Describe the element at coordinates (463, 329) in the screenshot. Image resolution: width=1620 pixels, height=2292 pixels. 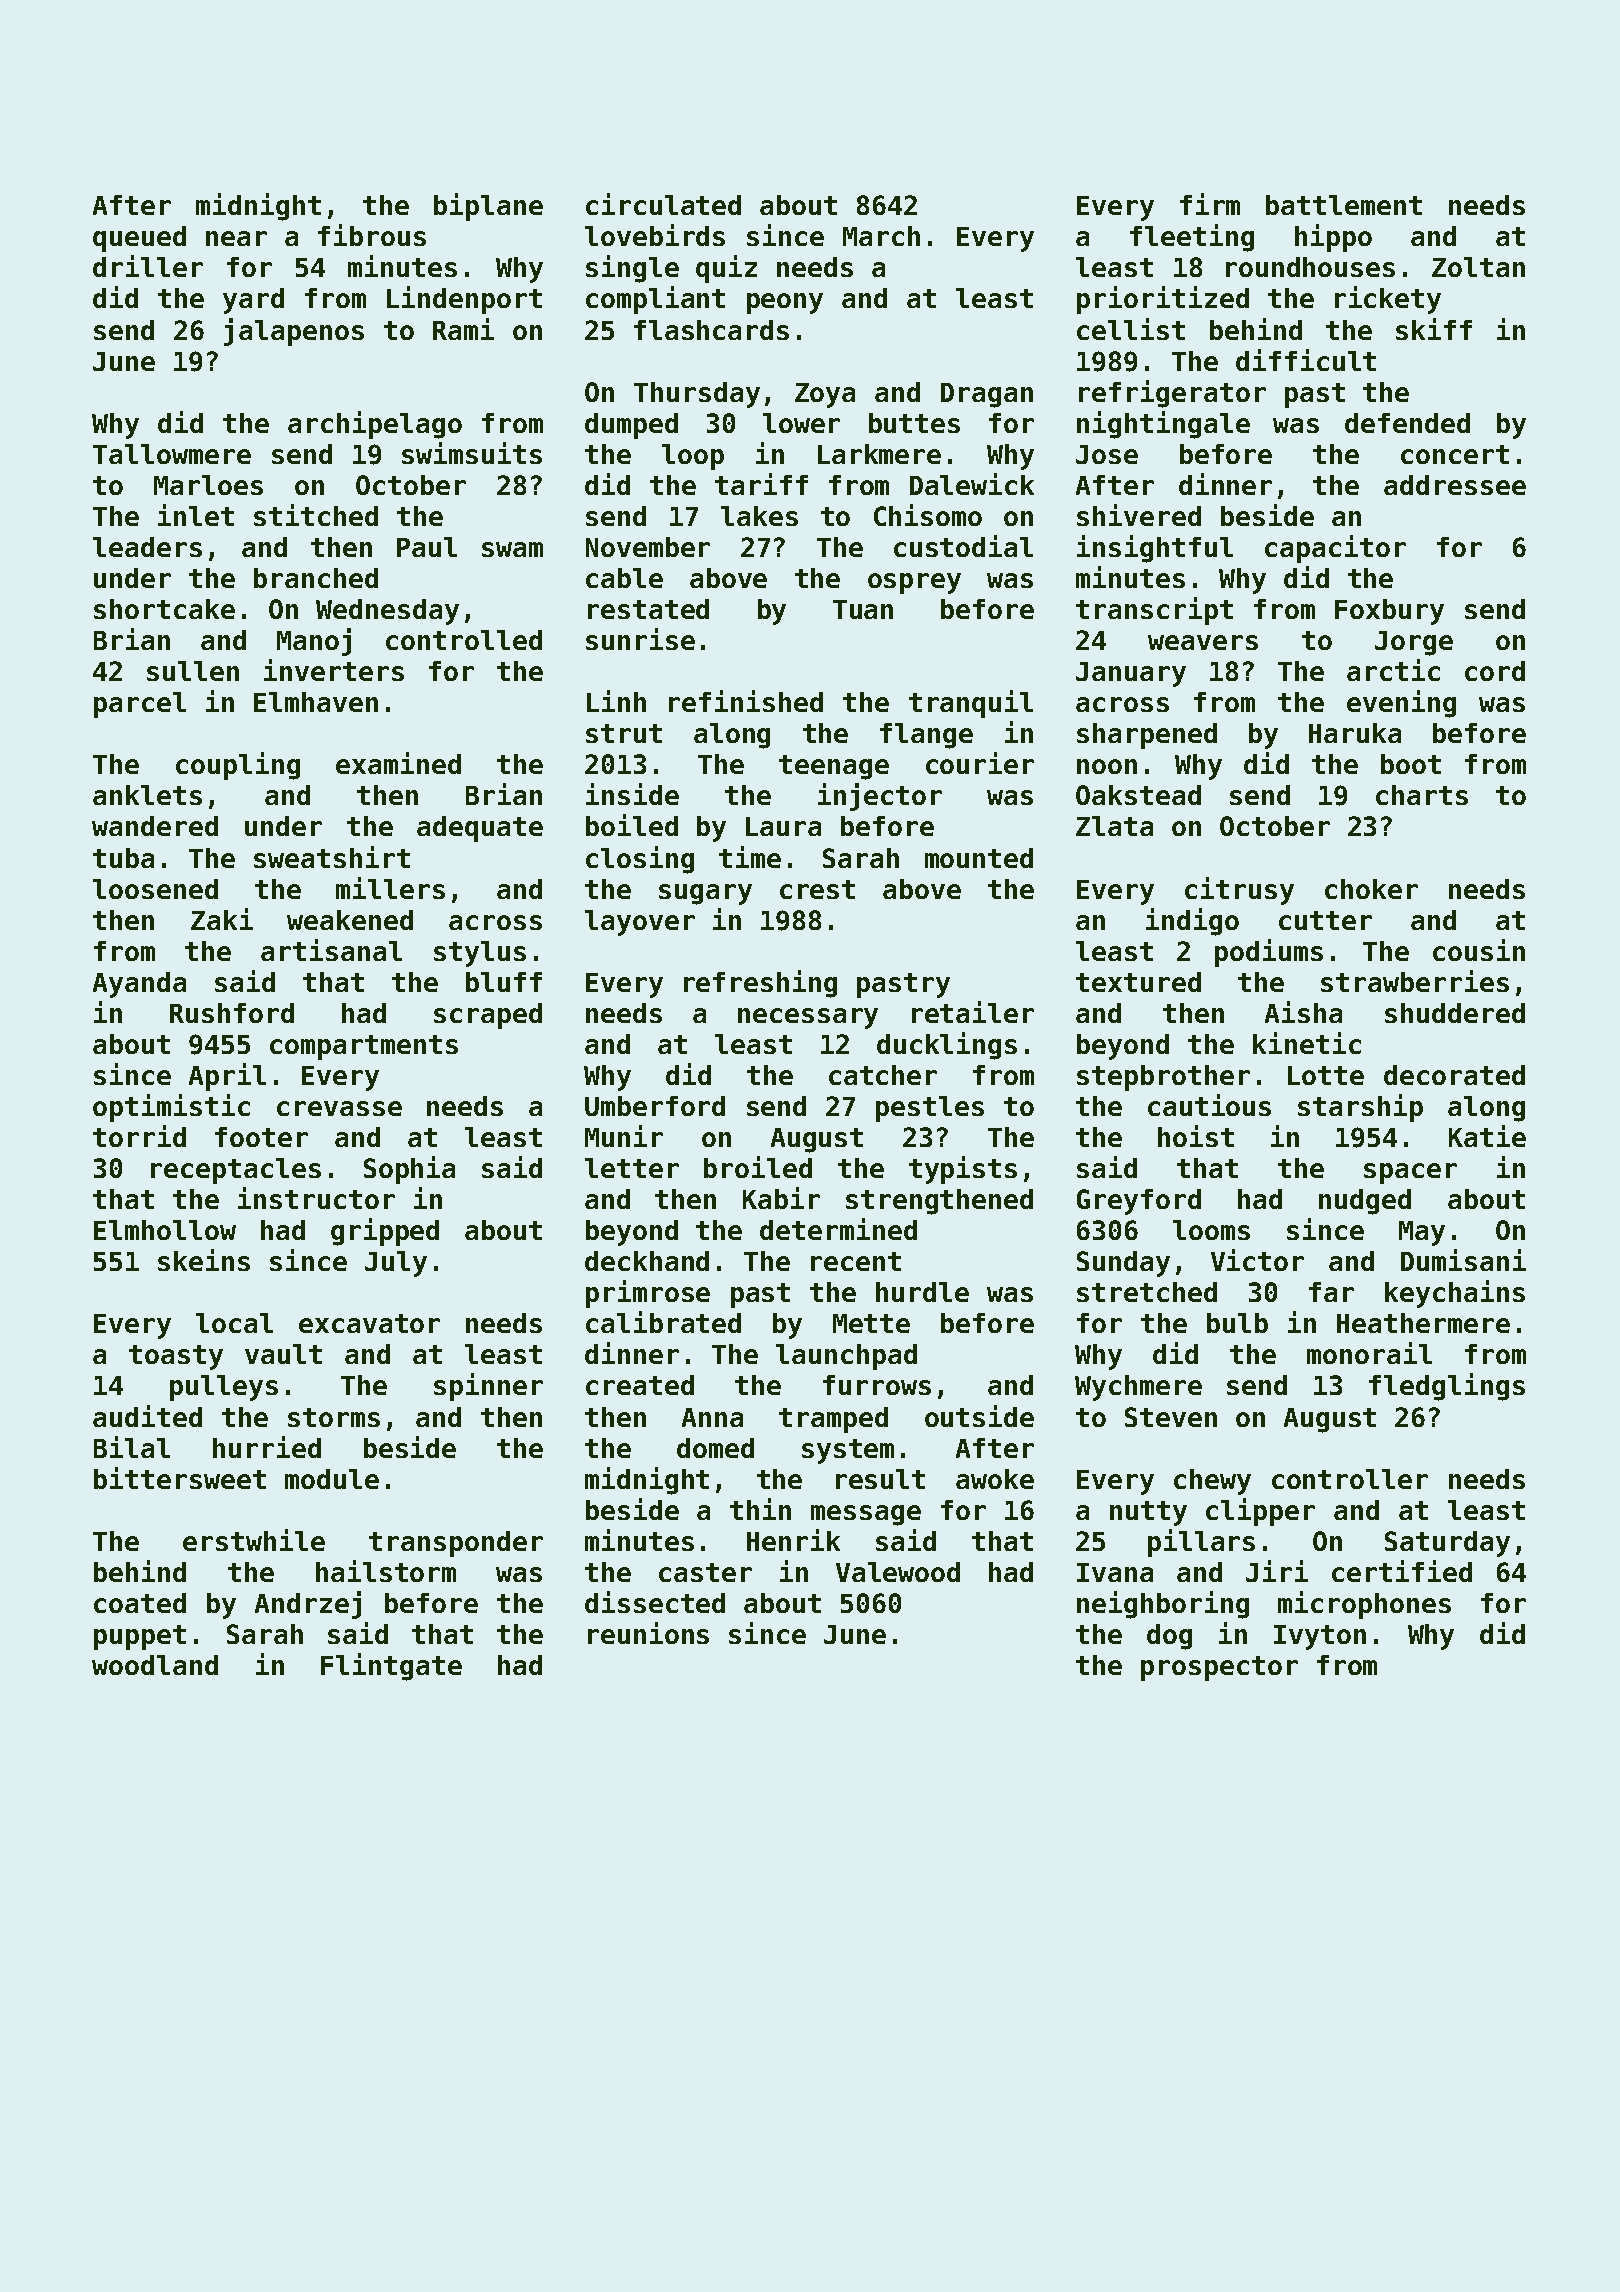
I see `Rami` at that location.
